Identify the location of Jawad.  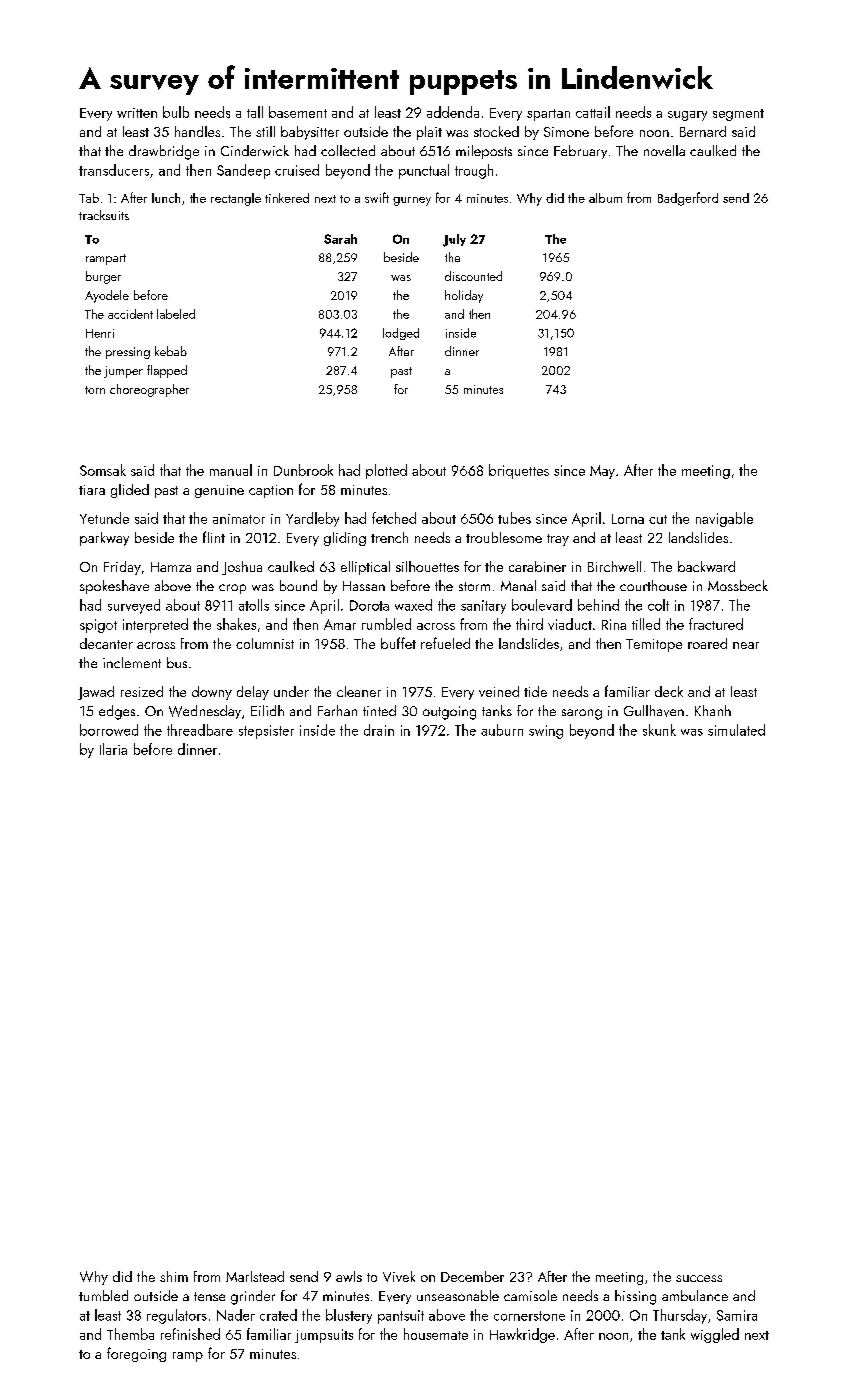
(96, 693).
